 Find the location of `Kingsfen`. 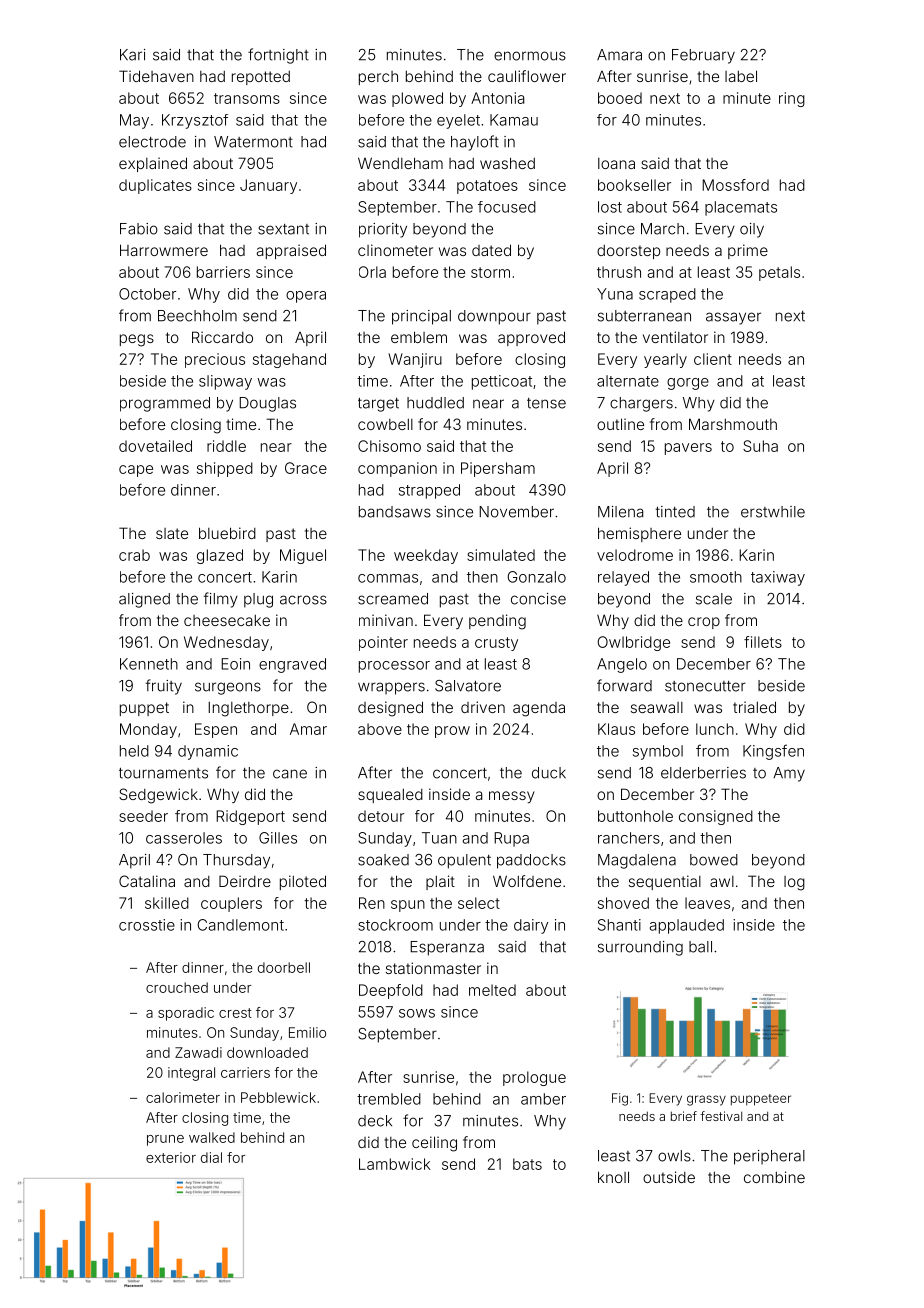

Kingsfen is located at coordinates (773, 752).
